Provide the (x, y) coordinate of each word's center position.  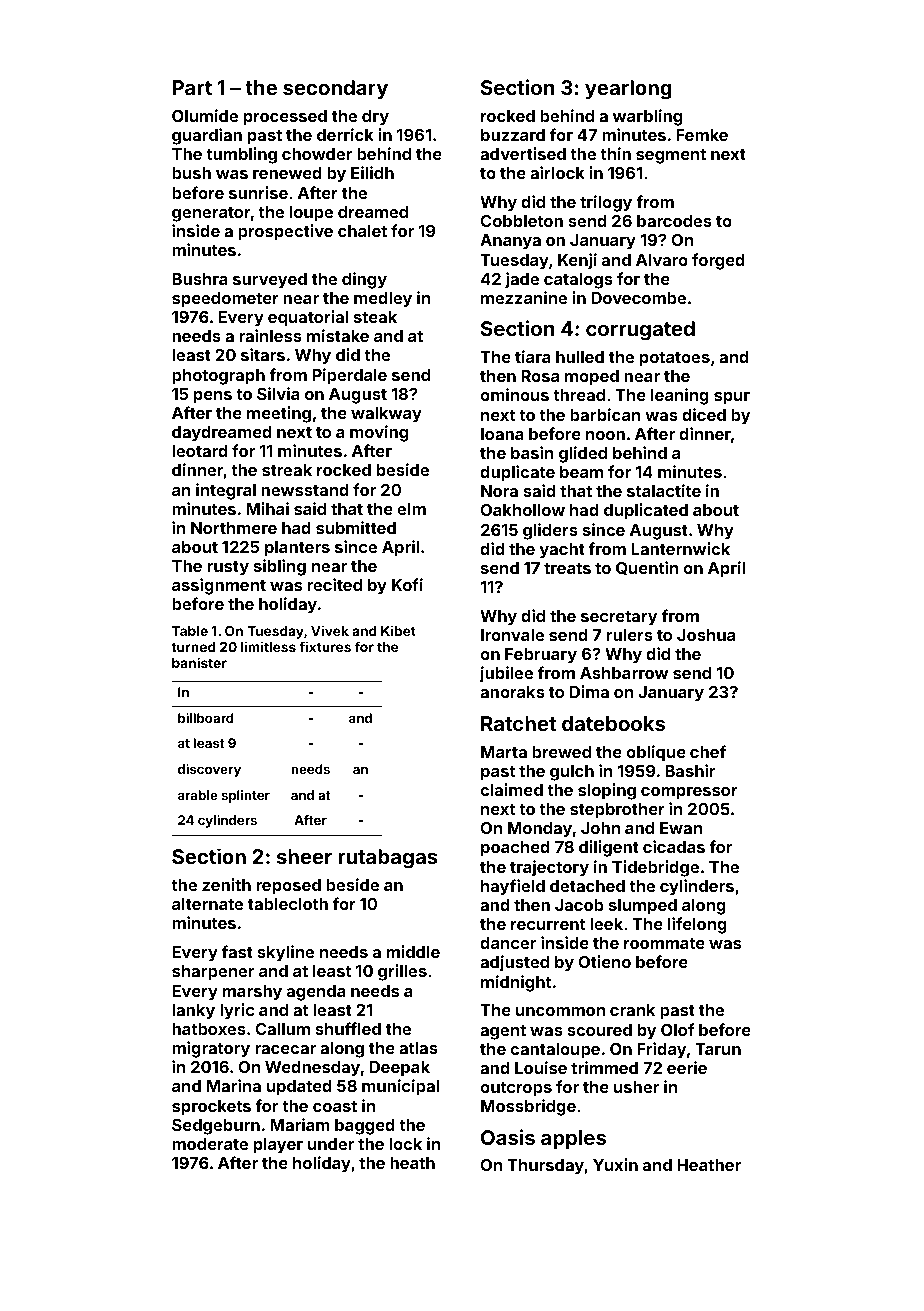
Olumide (205, 115)
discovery (209, 770)
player (278, 1146)
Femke (702, 135)
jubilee (506, 674)
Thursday (545, 1167)
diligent (609, 848)
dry (375, 118)
